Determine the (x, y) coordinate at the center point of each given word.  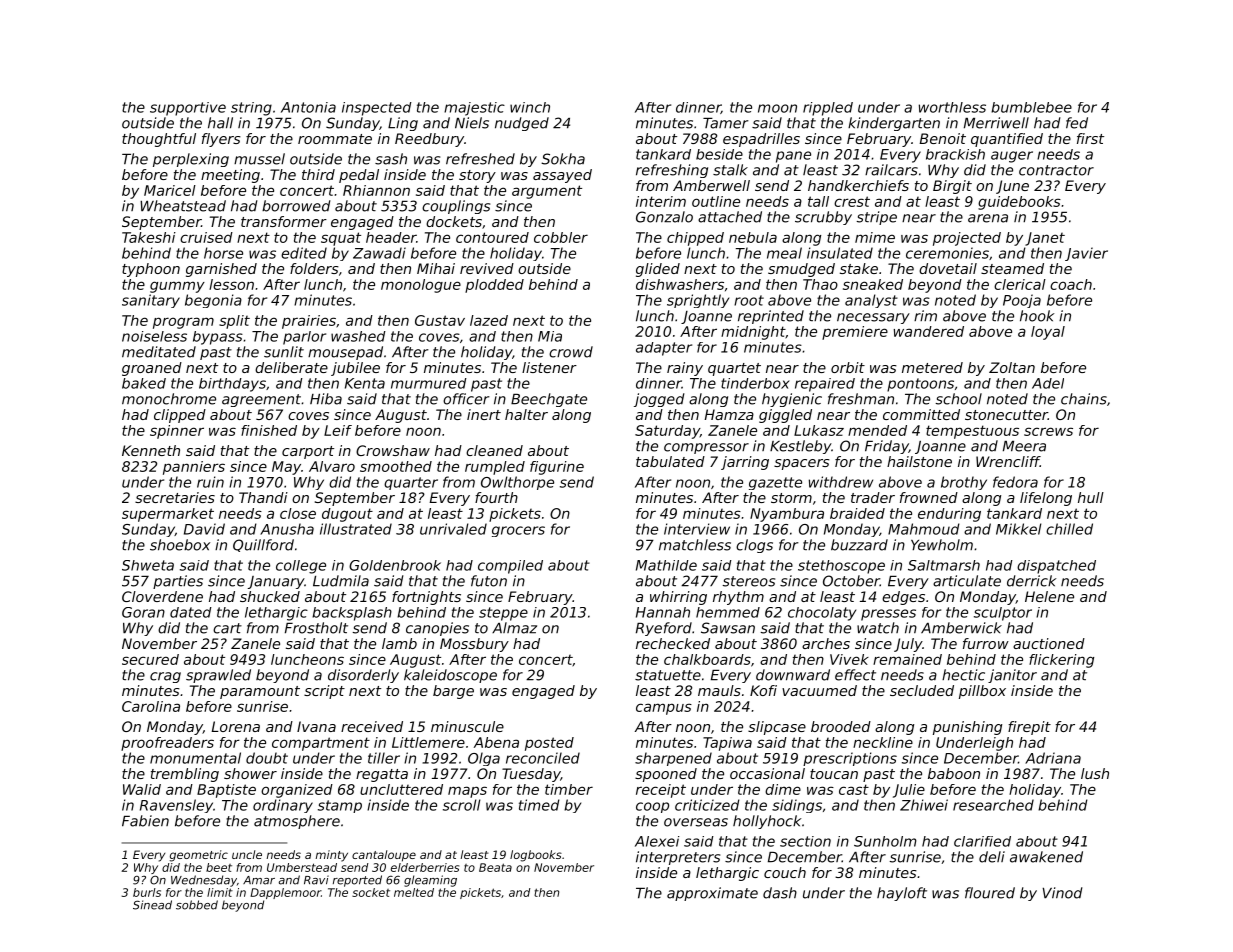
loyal (1048, 333)
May (286, 468)
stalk (730, 170)
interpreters (678, 858)
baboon (954, 773)
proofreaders (167, 744)
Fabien (145, 821)
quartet (734, 369)
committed (921, 414)
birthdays (232, 385)
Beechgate (549, 400)
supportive (188, 109)
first (1090, 138)
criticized (707, 805)
